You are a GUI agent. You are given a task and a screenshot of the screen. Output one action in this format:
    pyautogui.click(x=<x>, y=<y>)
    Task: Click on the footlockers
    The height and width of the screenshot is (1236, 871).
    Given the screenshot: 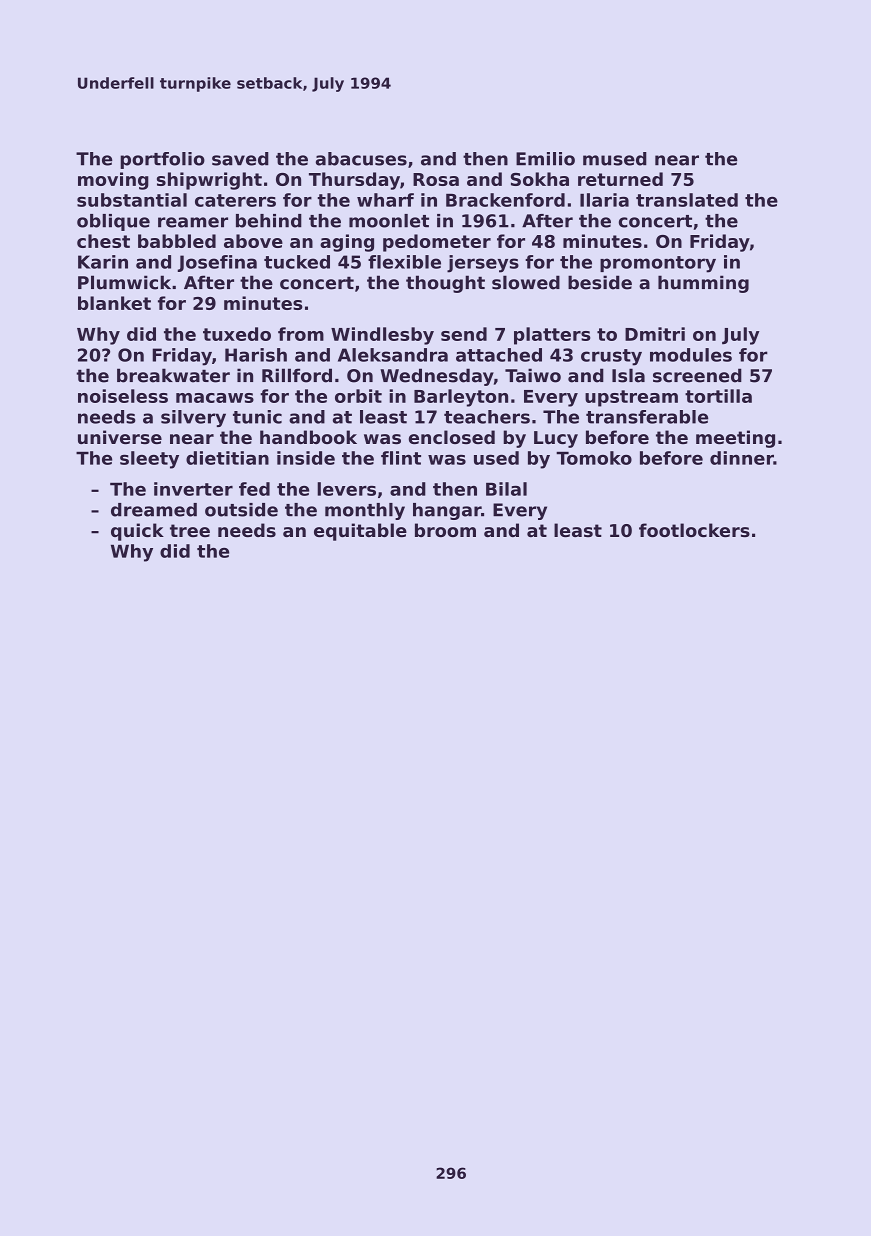 What is the action you would take?
    pyautogui.click(x=694, y=530)
